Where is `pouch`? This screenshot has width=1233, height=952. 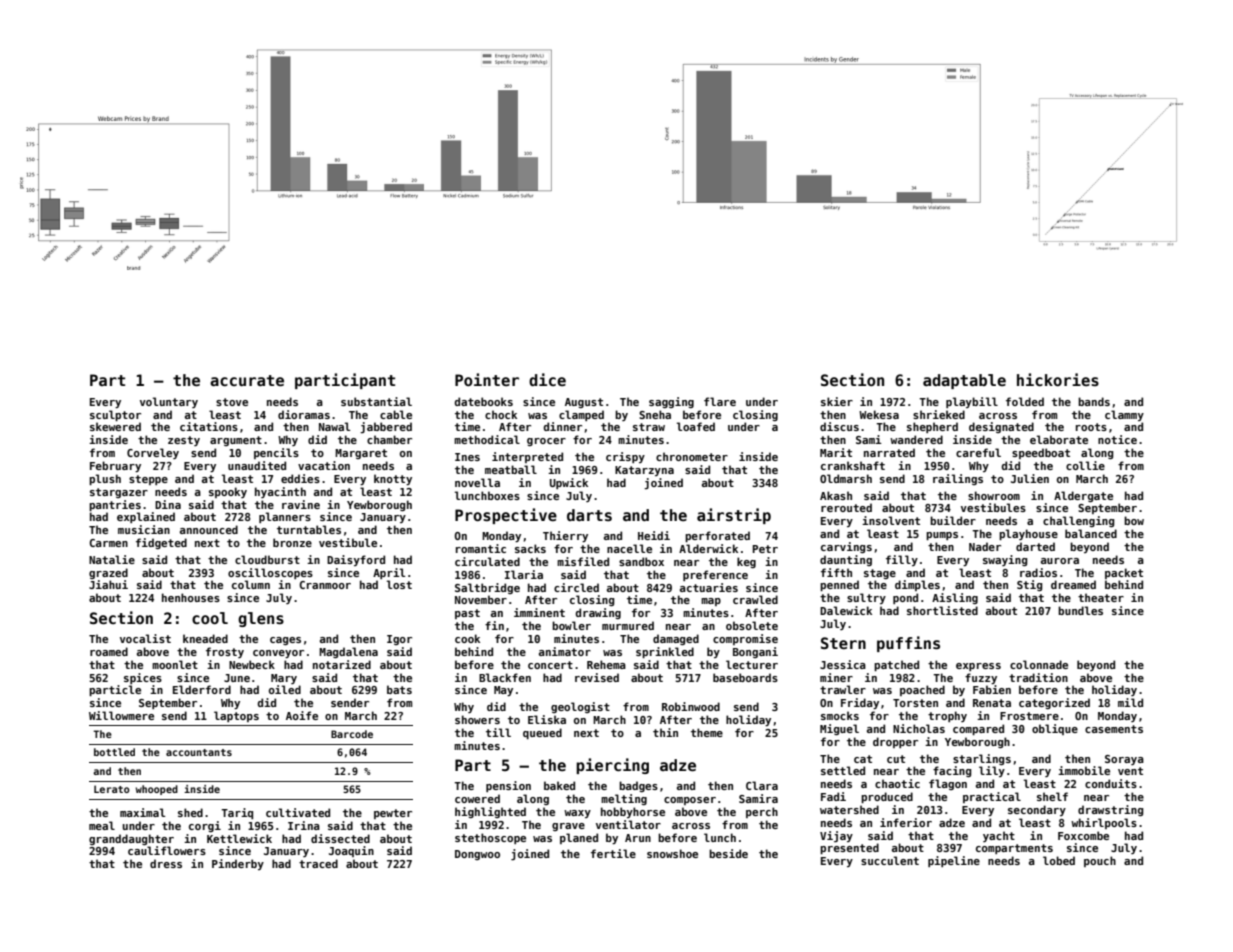 pouch is located at coordinates (1100, 861).
